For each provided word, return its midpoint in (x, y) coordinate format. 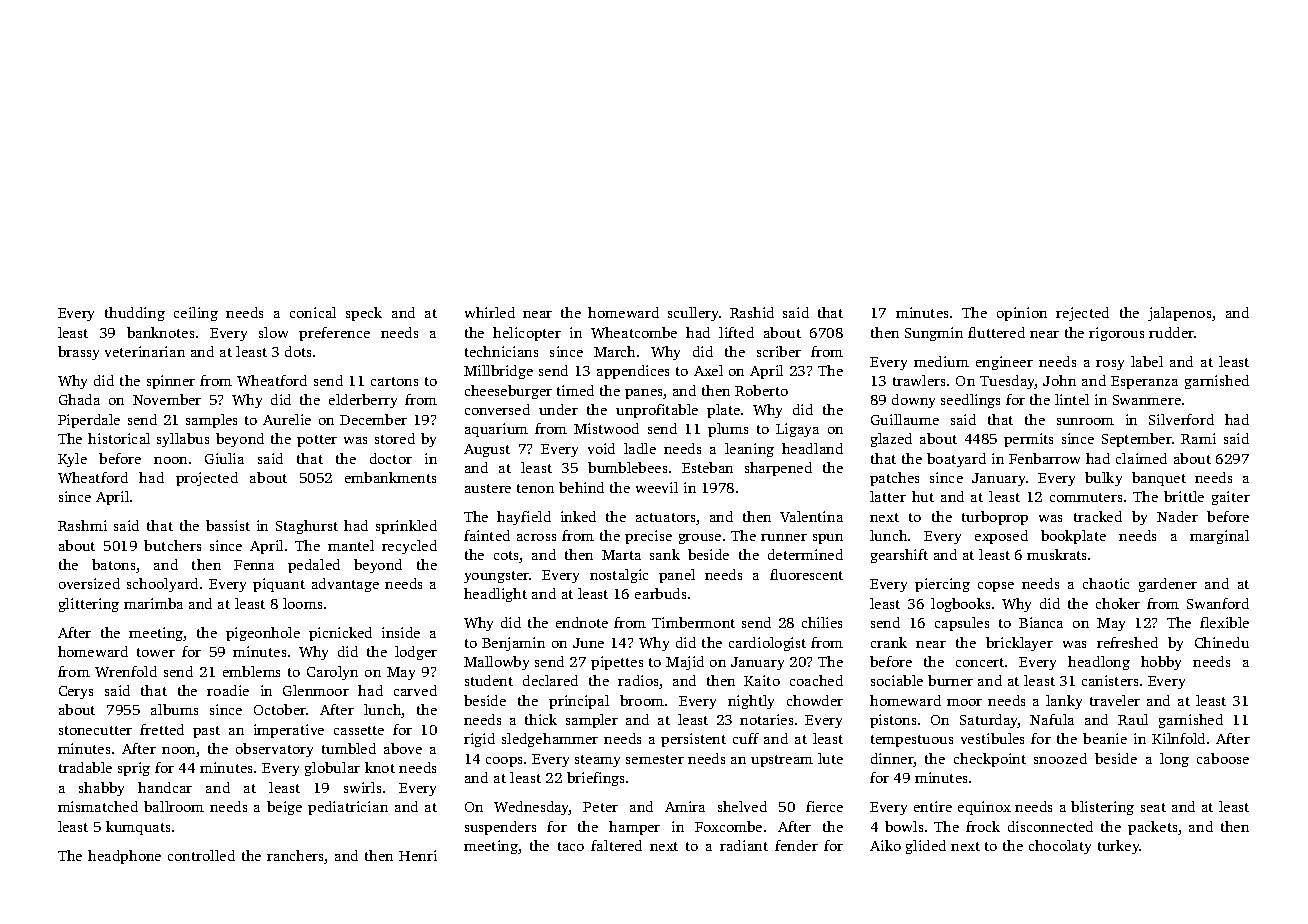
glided (926, 847)
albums (174, 709)
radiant (744, 845)
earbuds (660, 593)
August (487, 450)
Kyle (72, 460)
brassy (78, 353)
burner (950, 680)
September (1137, 440)
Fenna (254, 565)
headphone (124, 857)
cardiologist (767, 644)
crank (889, 642)
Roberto (761, 390)
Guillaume (905, 419)
